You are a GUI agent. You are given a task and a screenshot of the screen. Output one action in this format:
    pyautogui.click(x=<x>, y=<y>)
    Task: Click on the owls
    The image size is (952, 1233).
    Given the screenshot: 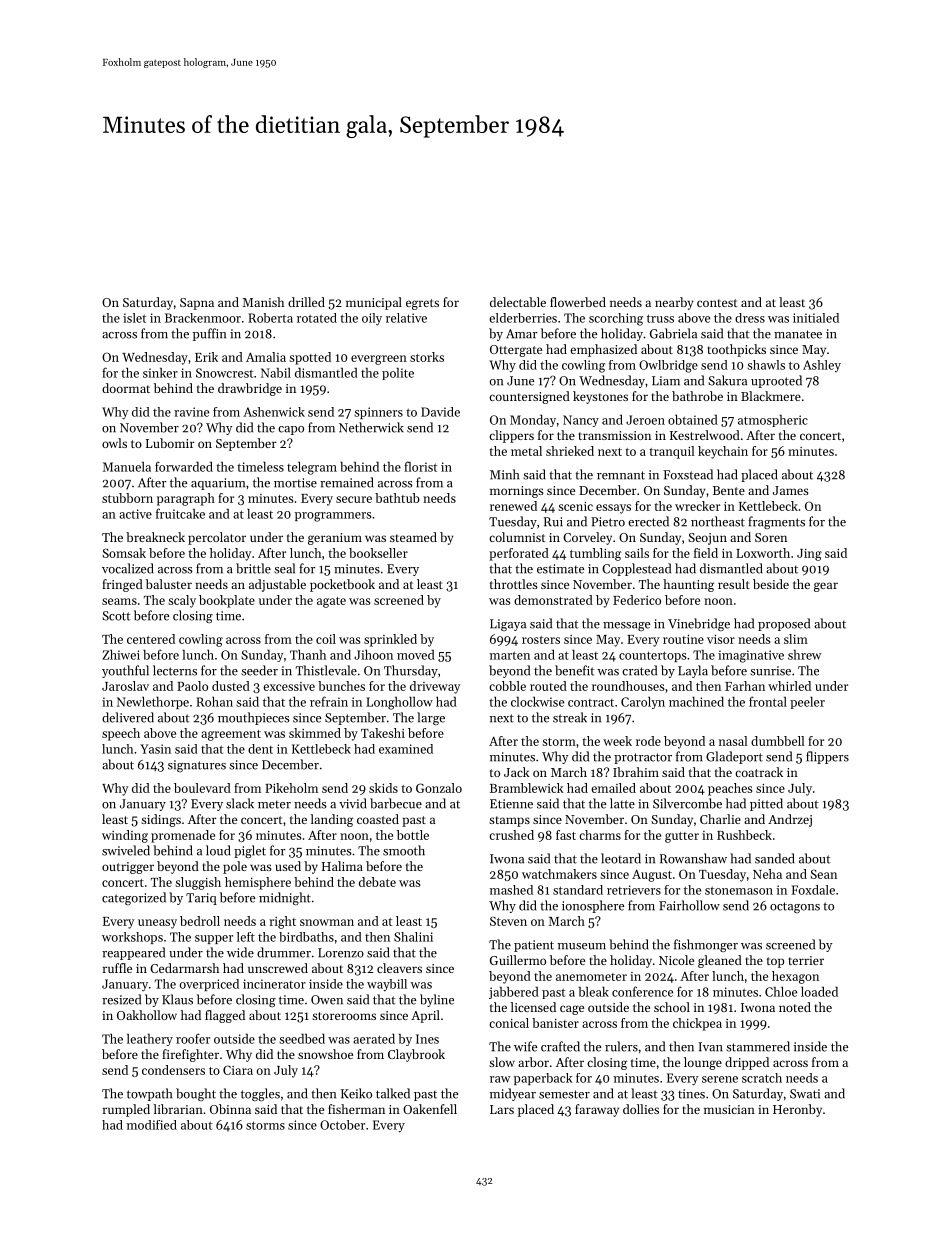 What is the action you would take?
    pyautogui.click(x=114, y=443)
